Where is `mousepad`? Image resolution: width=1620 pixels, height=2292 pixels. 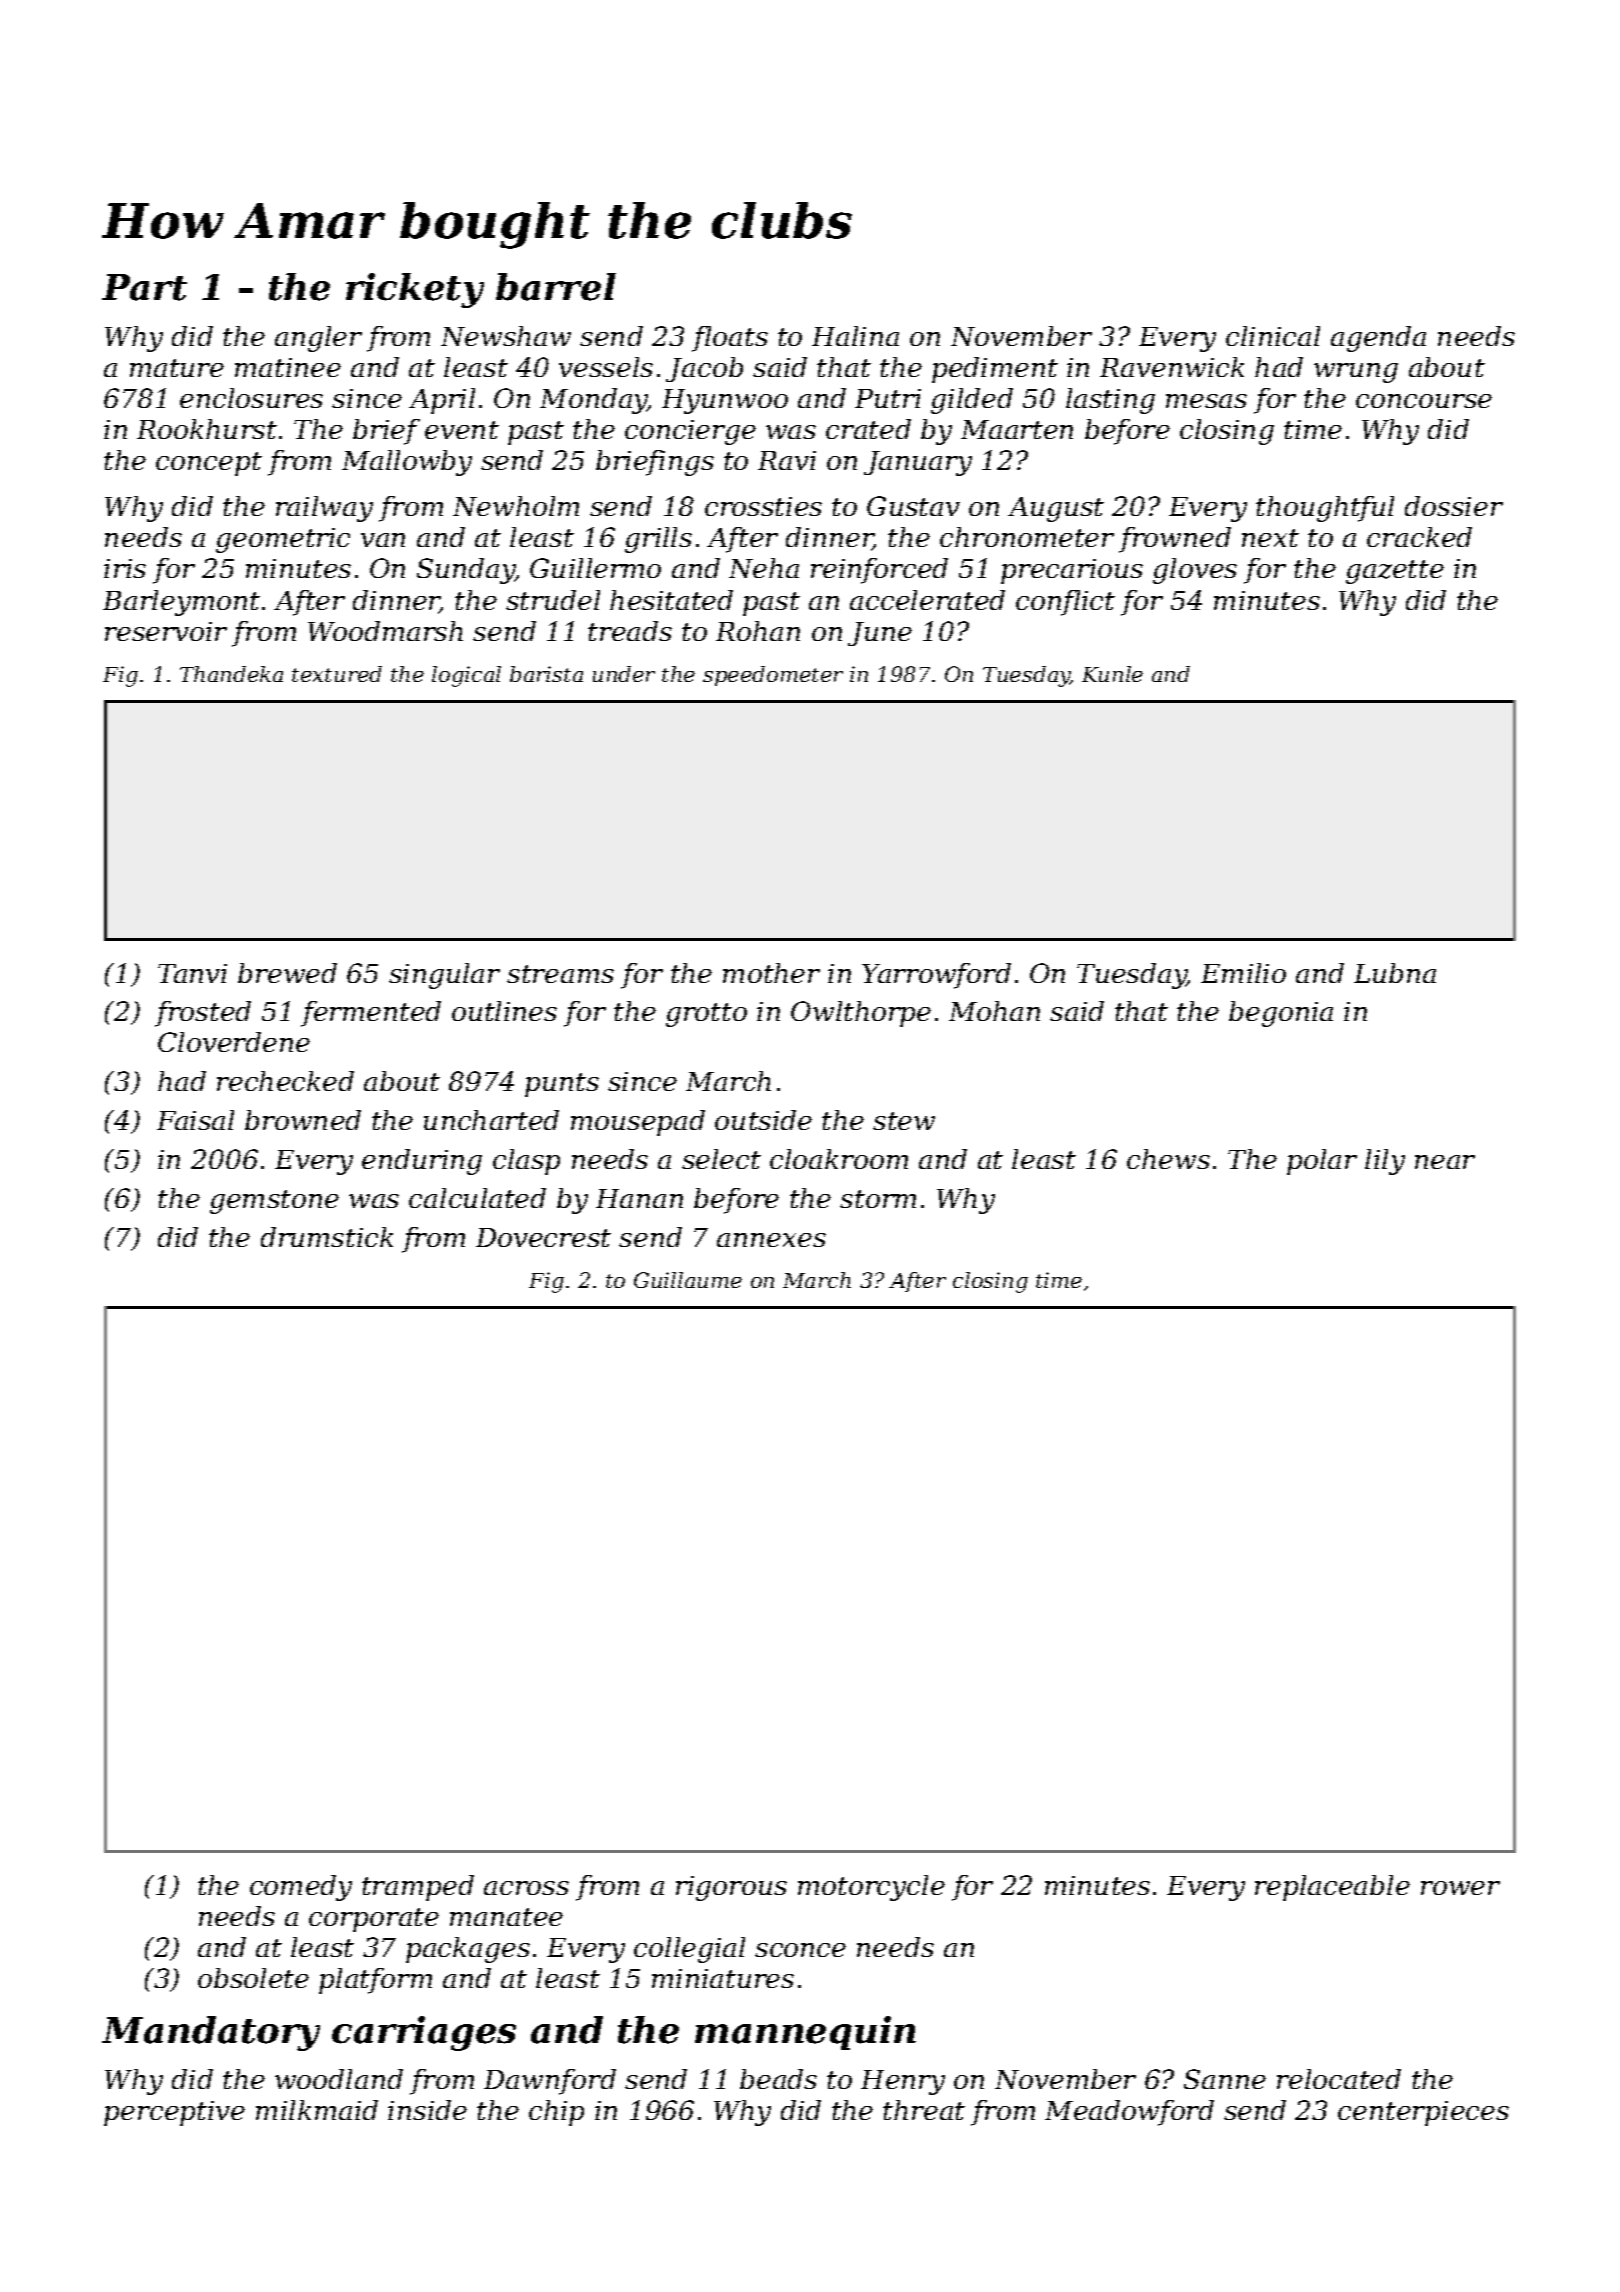 mousepad is located at coordinates (638, 1123).
